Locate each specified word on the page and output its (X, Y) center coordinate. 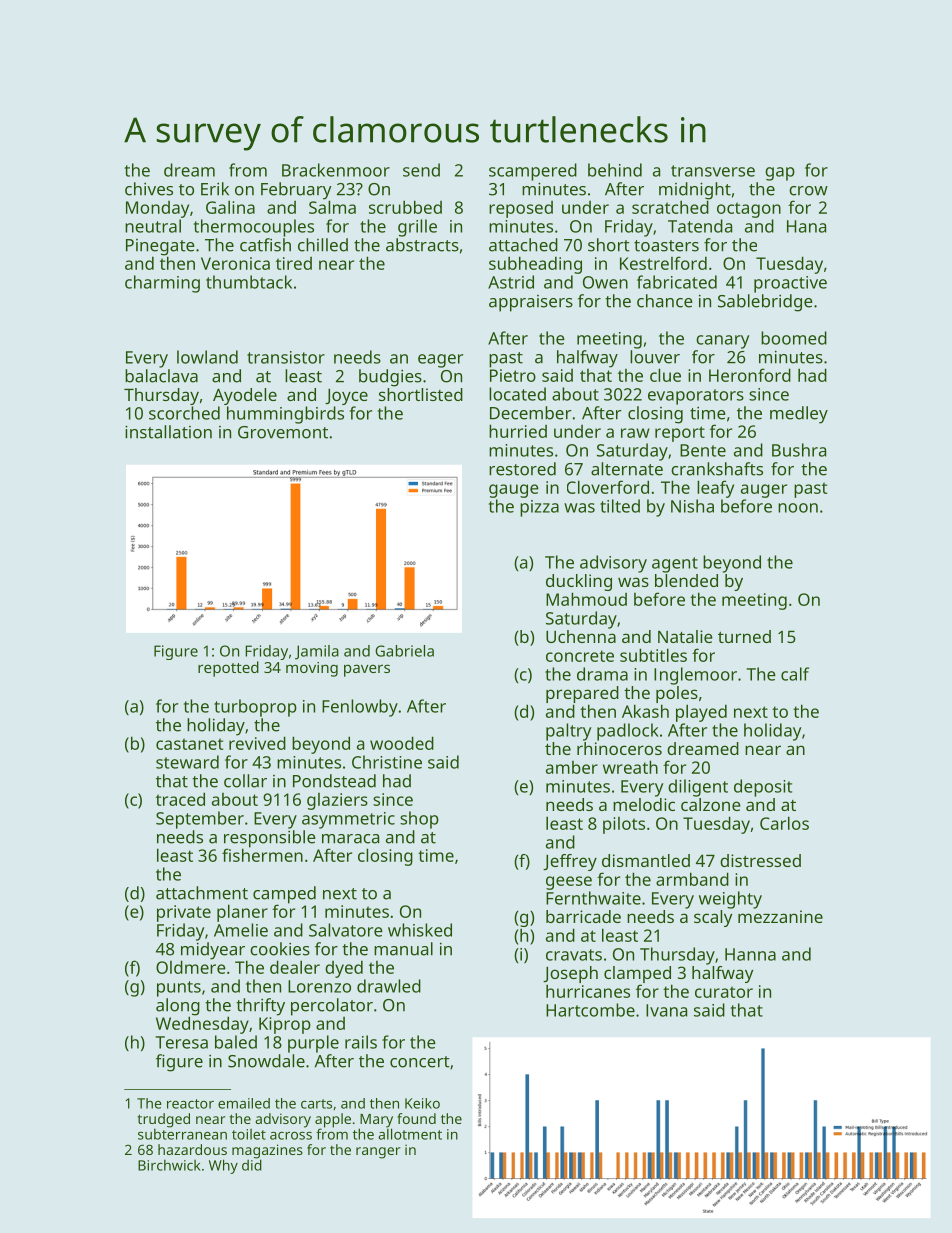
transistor (286, 357)
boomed (794, 338)
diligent (698, 788)
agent (675, 565)
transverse (713, 171)
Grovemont (283, 432)
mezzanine (780, 916)
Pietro (513, 375)
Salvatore (346, 930)
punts (179, 989)
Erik (215, 189)
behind (615, 170)
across (291, 1136)
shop (419, 820)
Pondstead (334, 781)
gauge (514, 491)
